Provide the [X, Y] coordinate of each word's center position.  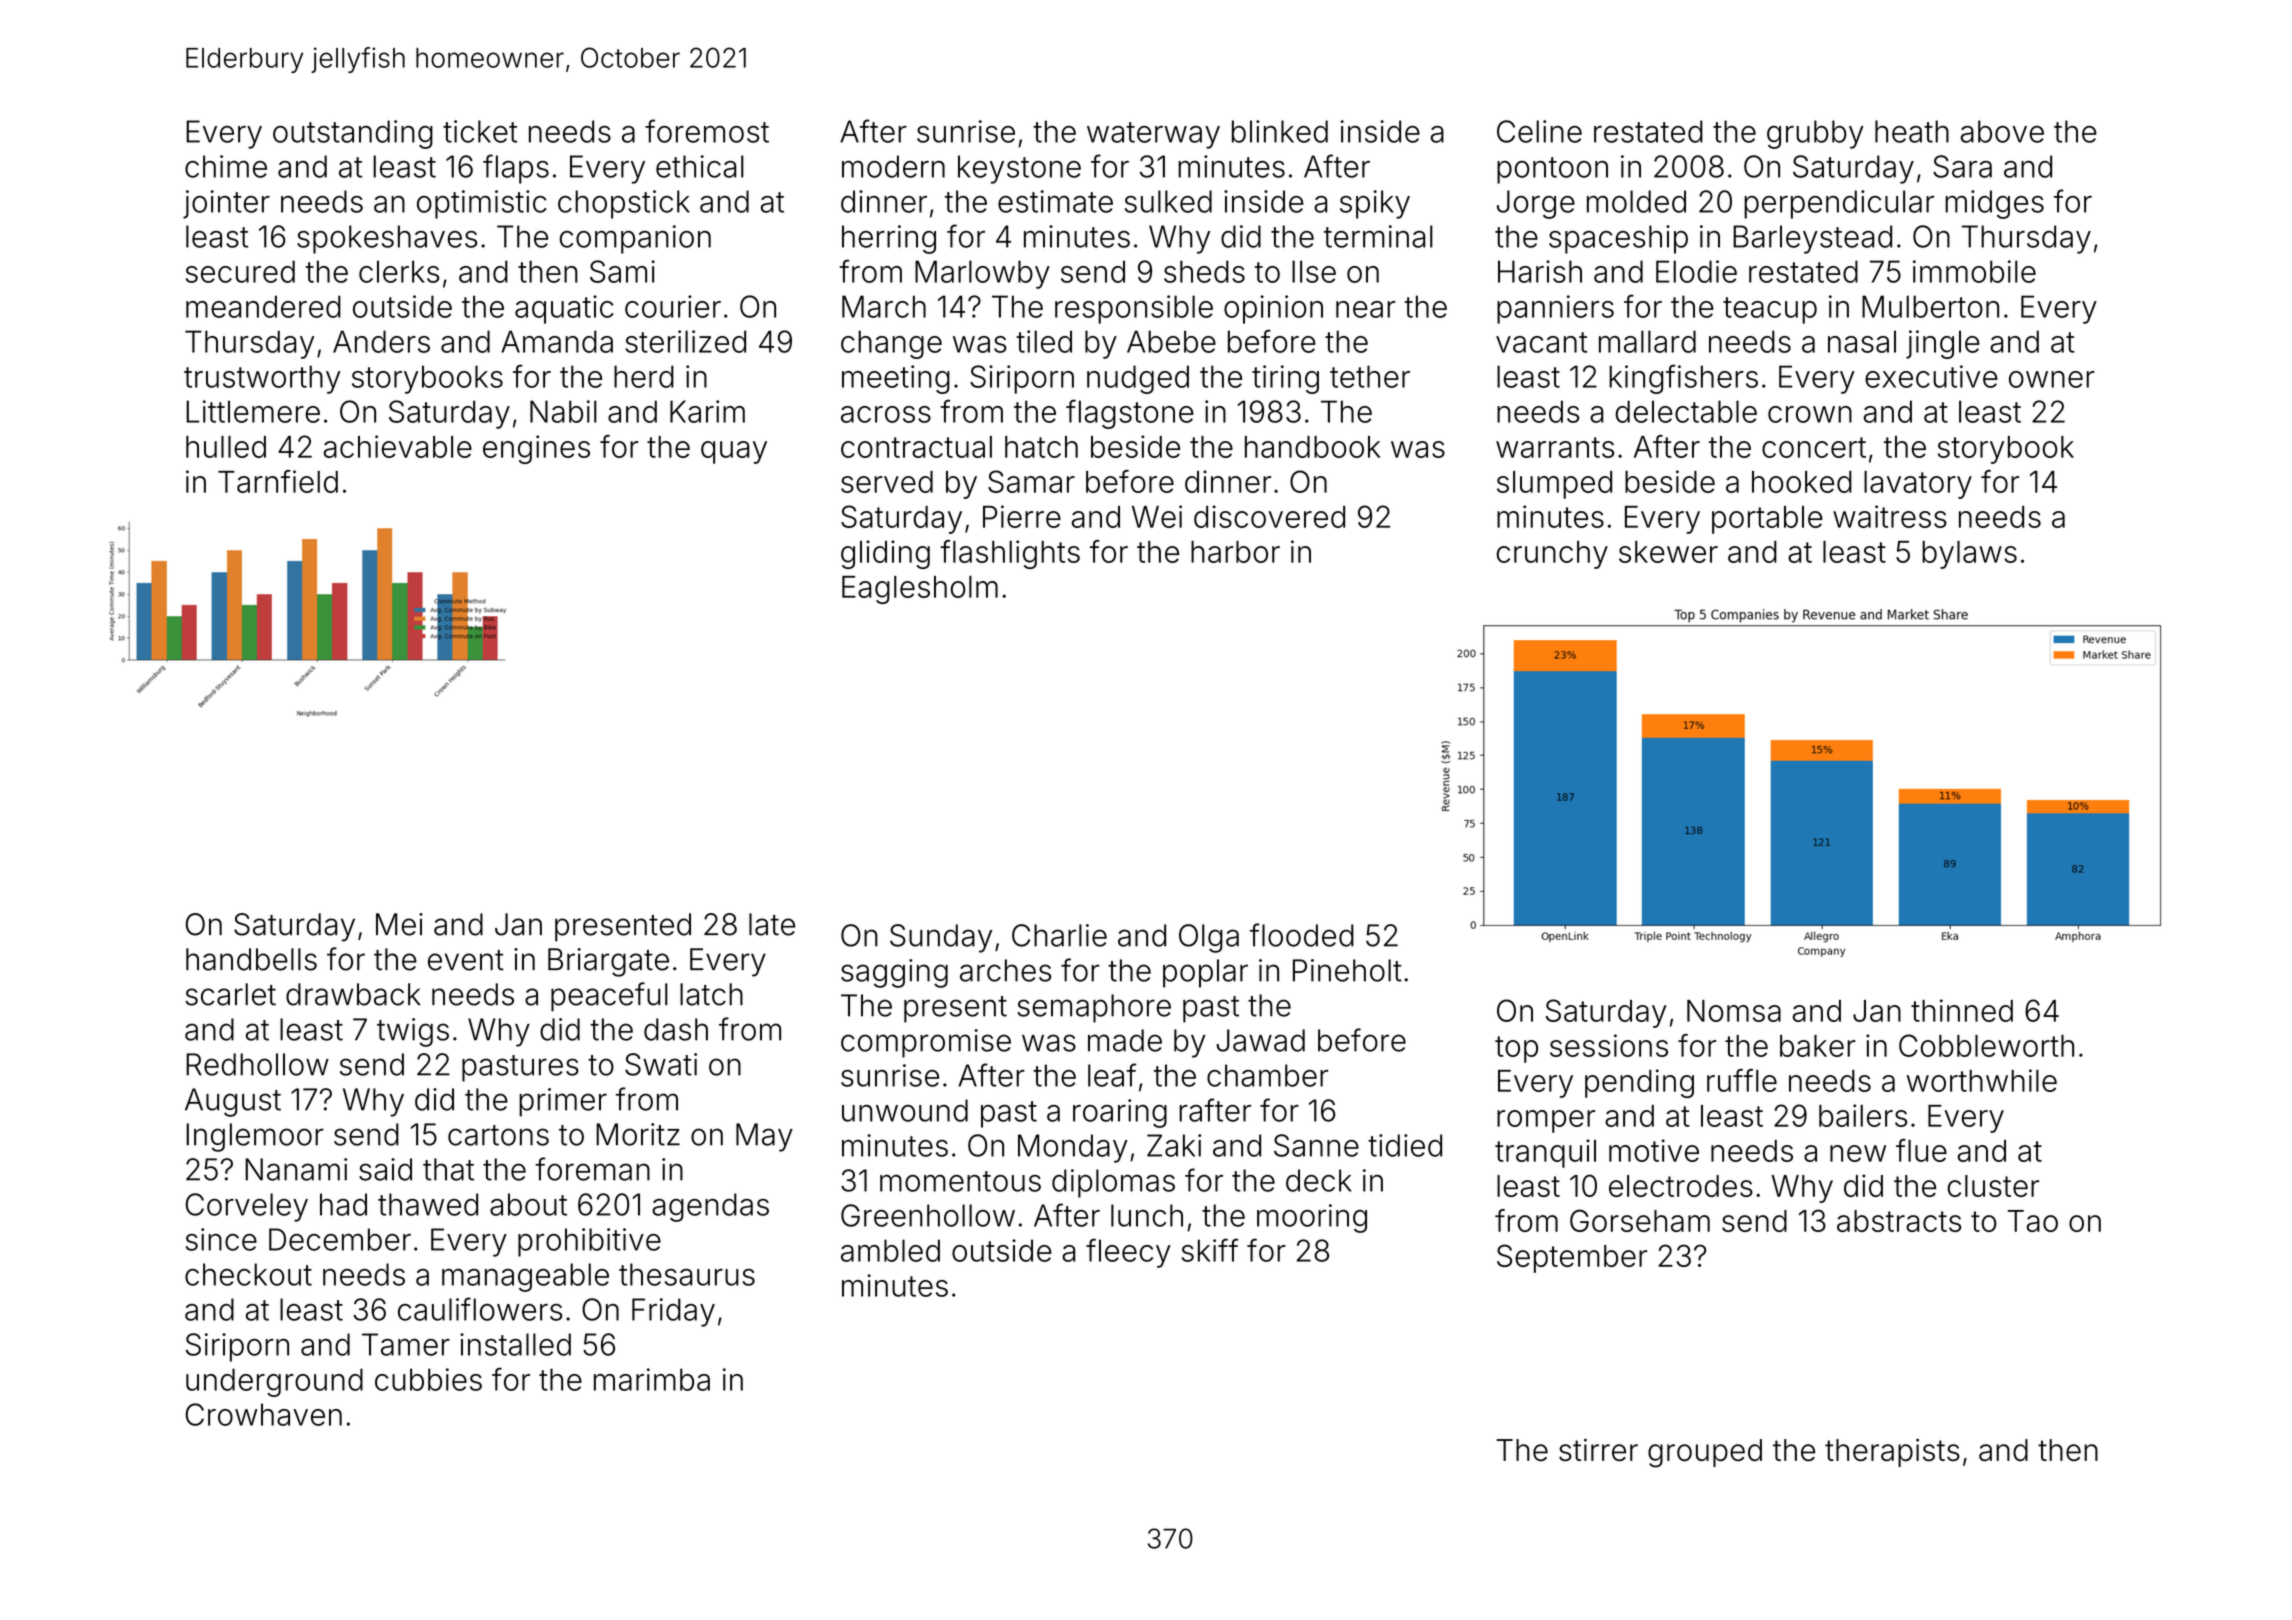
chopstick [624, 204]
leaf [1112, 1075]
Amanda [557, 341]
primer [563, 1102]
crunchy [1552, 555]
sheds [1204, 271]
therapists [1892, 1452]
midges [1994, 204]
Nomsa [1734, 1011]
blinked [1280, 131]
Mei [399, 924]
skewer [1668, 552]
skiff [1210, 1250]
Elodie [1696, 271]
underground [274, 1382]
